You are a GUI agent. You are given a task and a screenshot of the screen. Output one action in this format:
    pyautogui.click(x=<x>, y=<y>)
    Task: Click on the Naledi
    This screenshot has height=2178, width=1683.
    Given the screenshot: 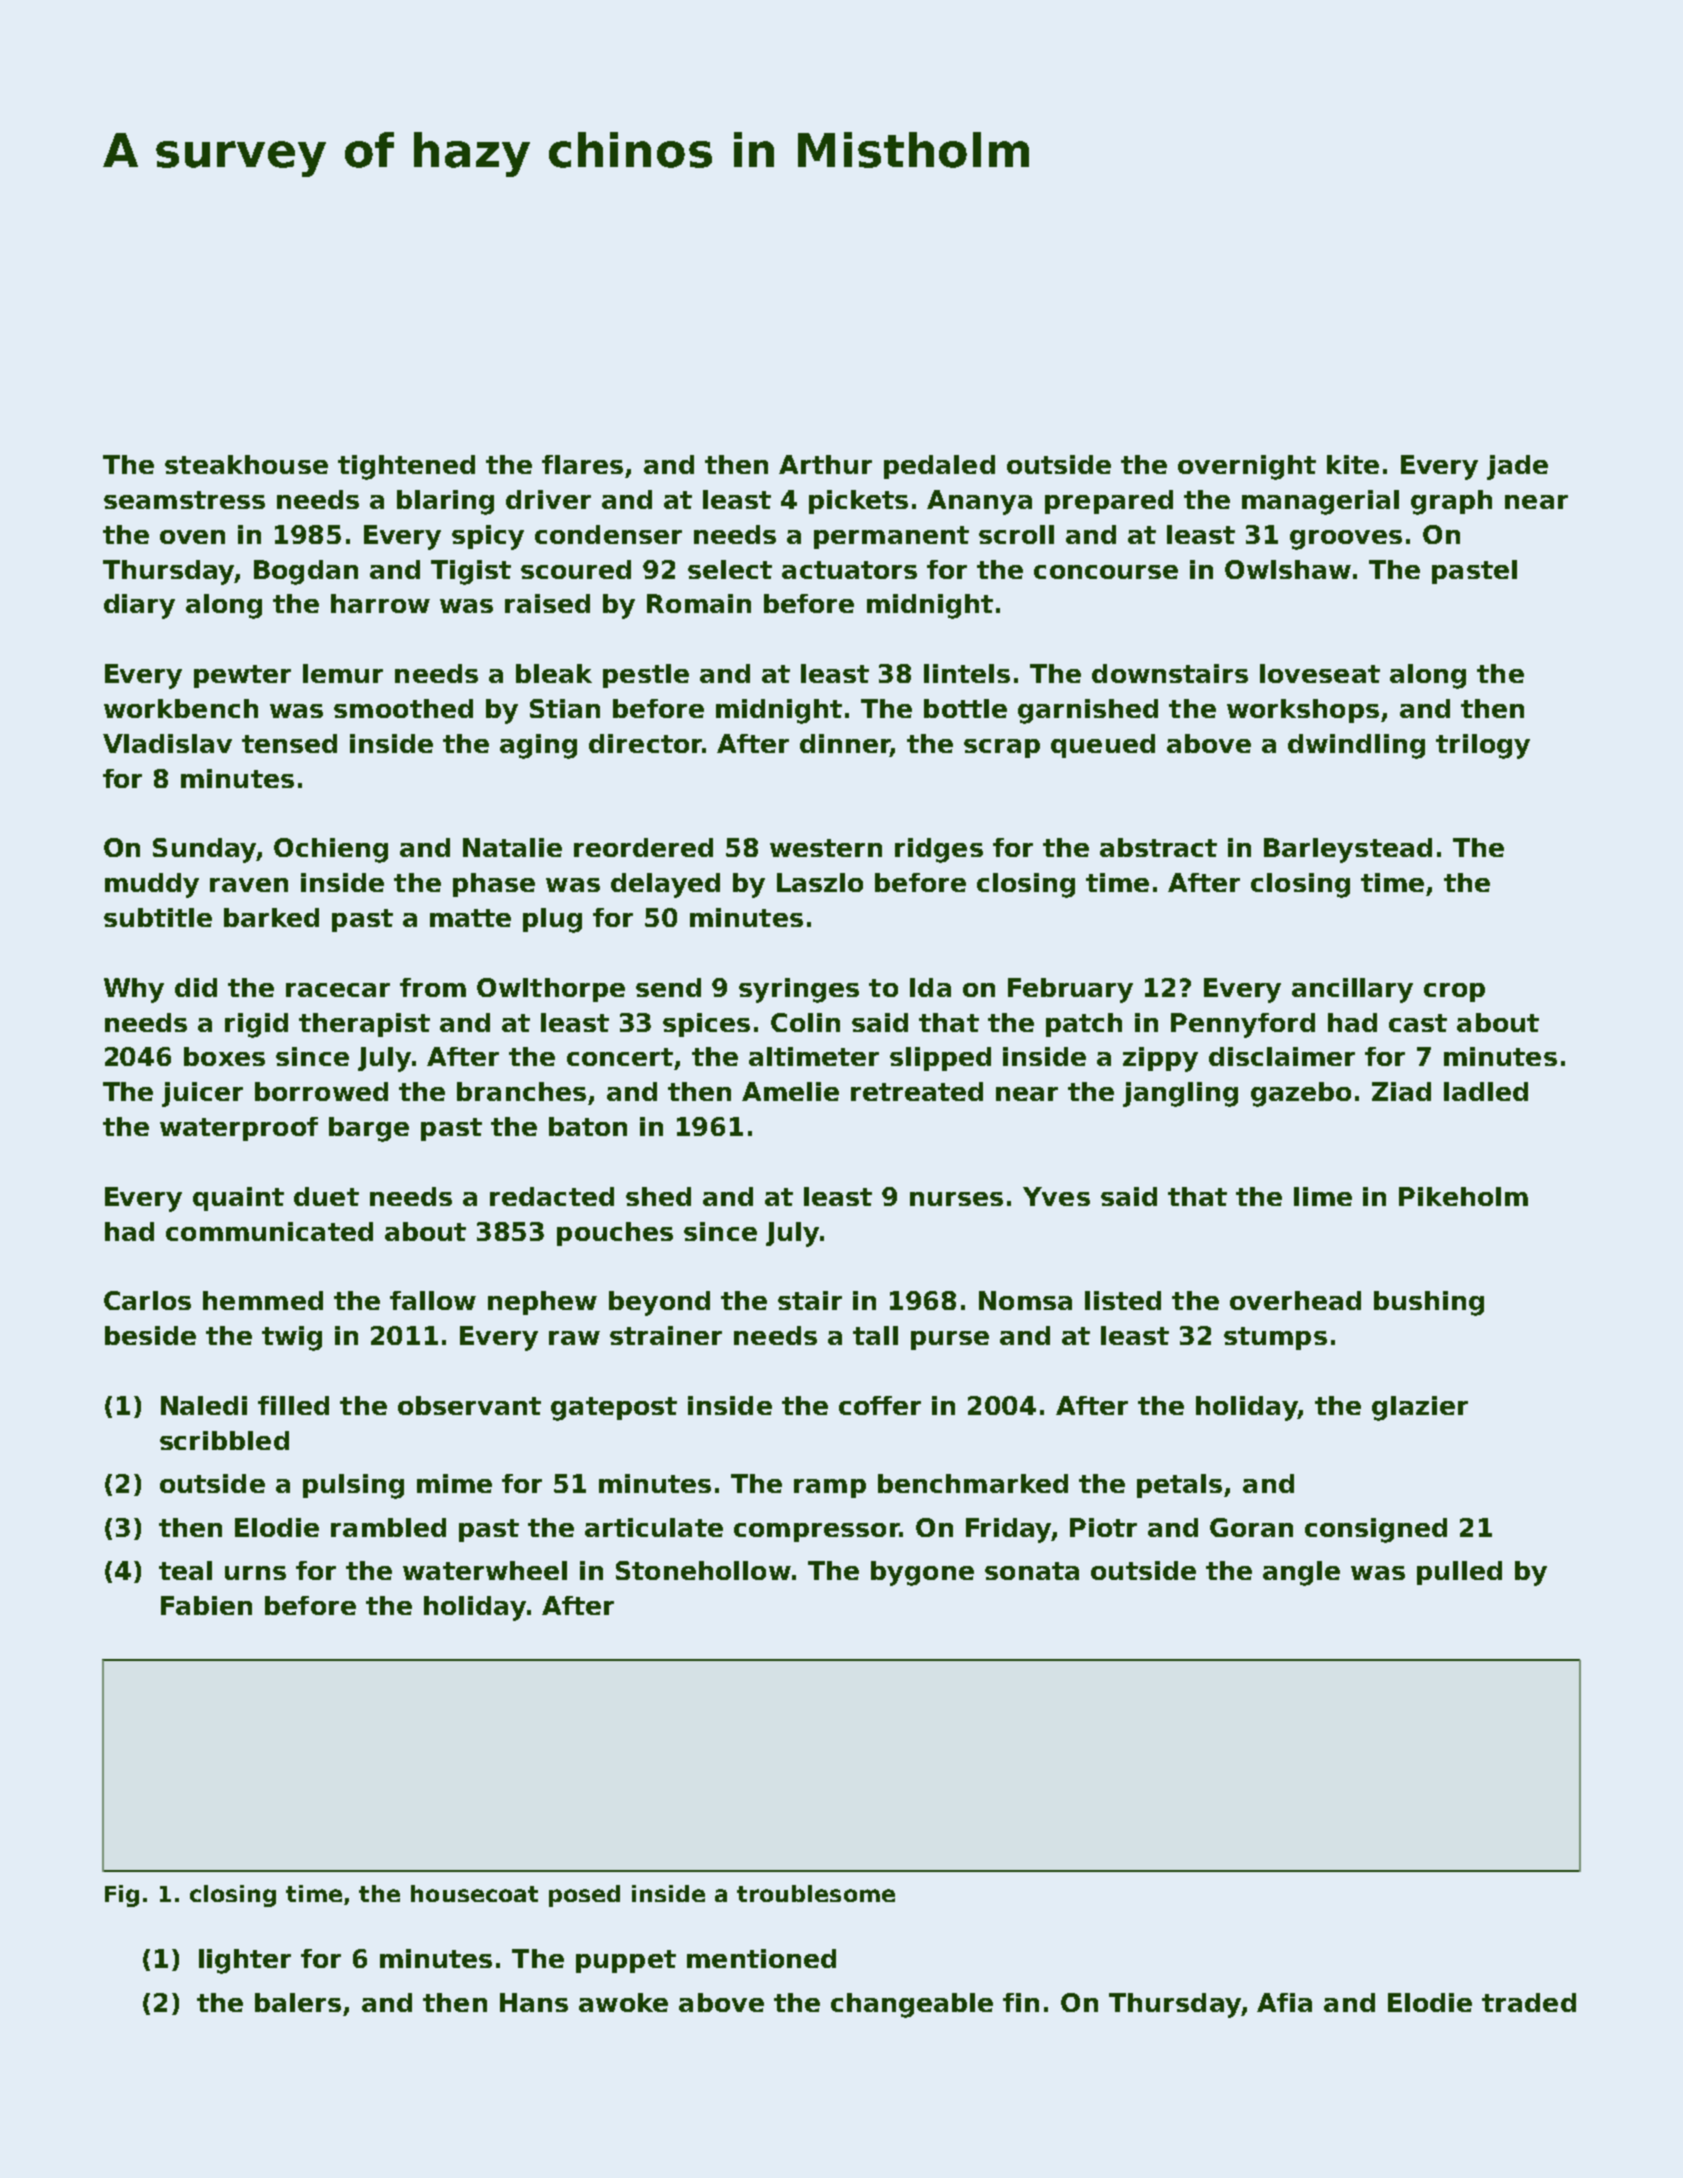 What is the action you would take?
    pyautogui.click(x=204, y=1405)
